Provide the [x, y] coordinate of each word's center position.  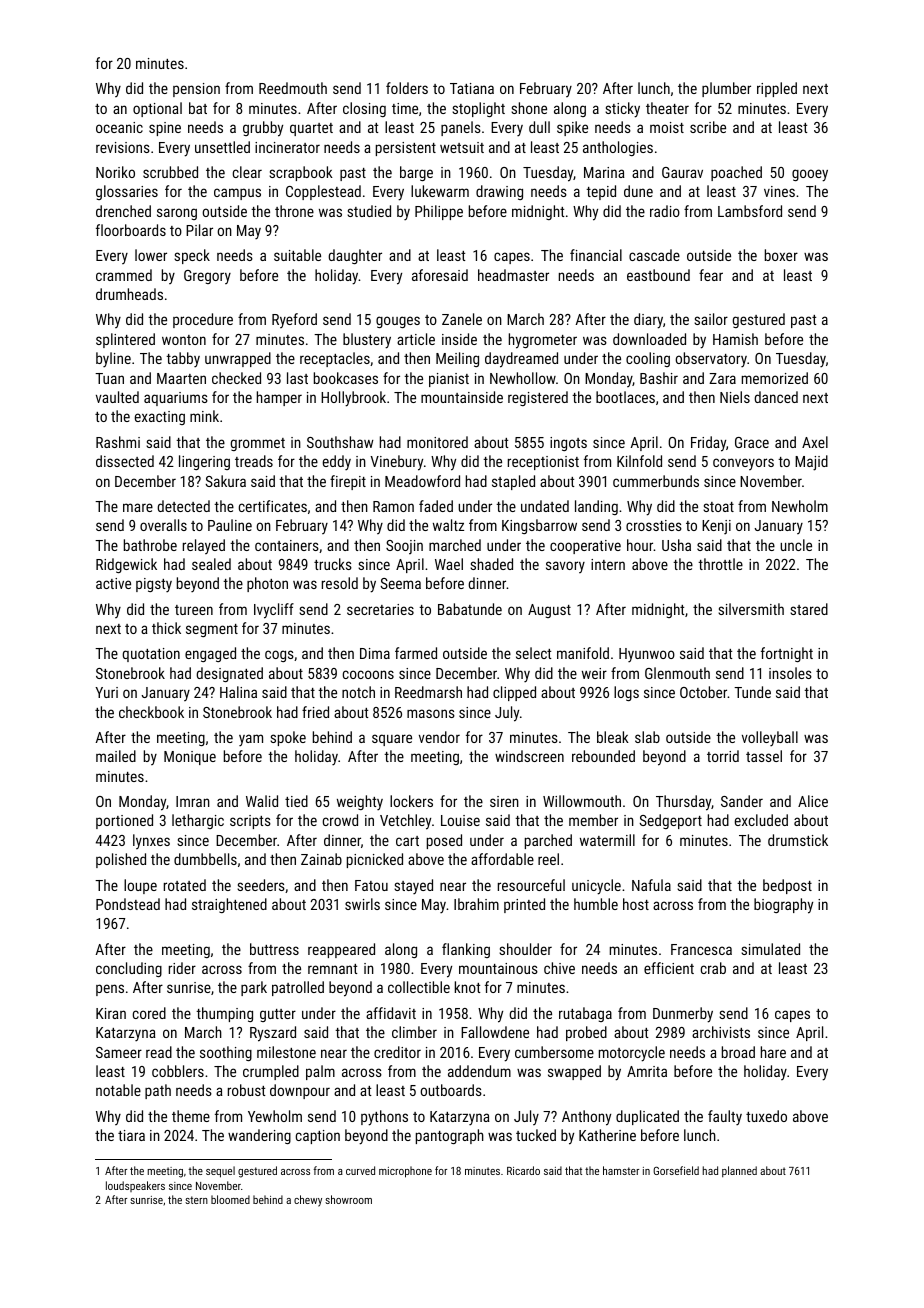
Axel [815, 442]
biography [783, 906]
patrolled [298, 988]
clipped [514, 693]
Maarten [181, 378]
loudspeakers [135, 1186]
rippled [777, 89]
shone [529, 108]
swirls [362, 904]
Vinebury [396, 463]
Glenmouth [677, 673]
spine [165, 129]
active [113, 583]
